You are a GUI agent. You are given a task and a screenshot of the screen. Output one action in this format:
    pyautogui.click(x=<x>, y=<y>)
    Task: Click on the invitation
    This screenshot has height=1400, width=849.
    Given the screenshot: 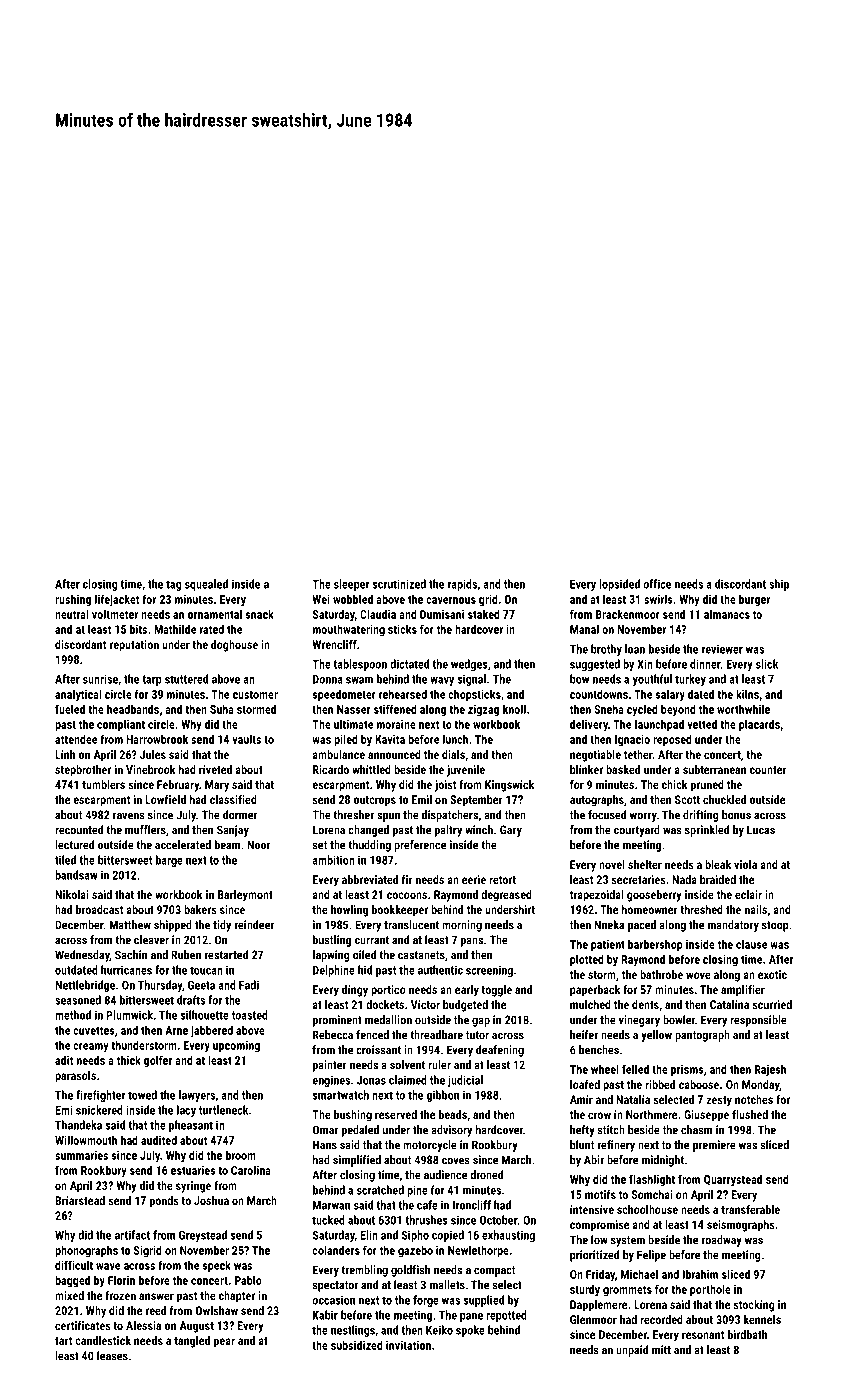 What is the action you would take?
    pyautogui.click(x=408, y=1345)
